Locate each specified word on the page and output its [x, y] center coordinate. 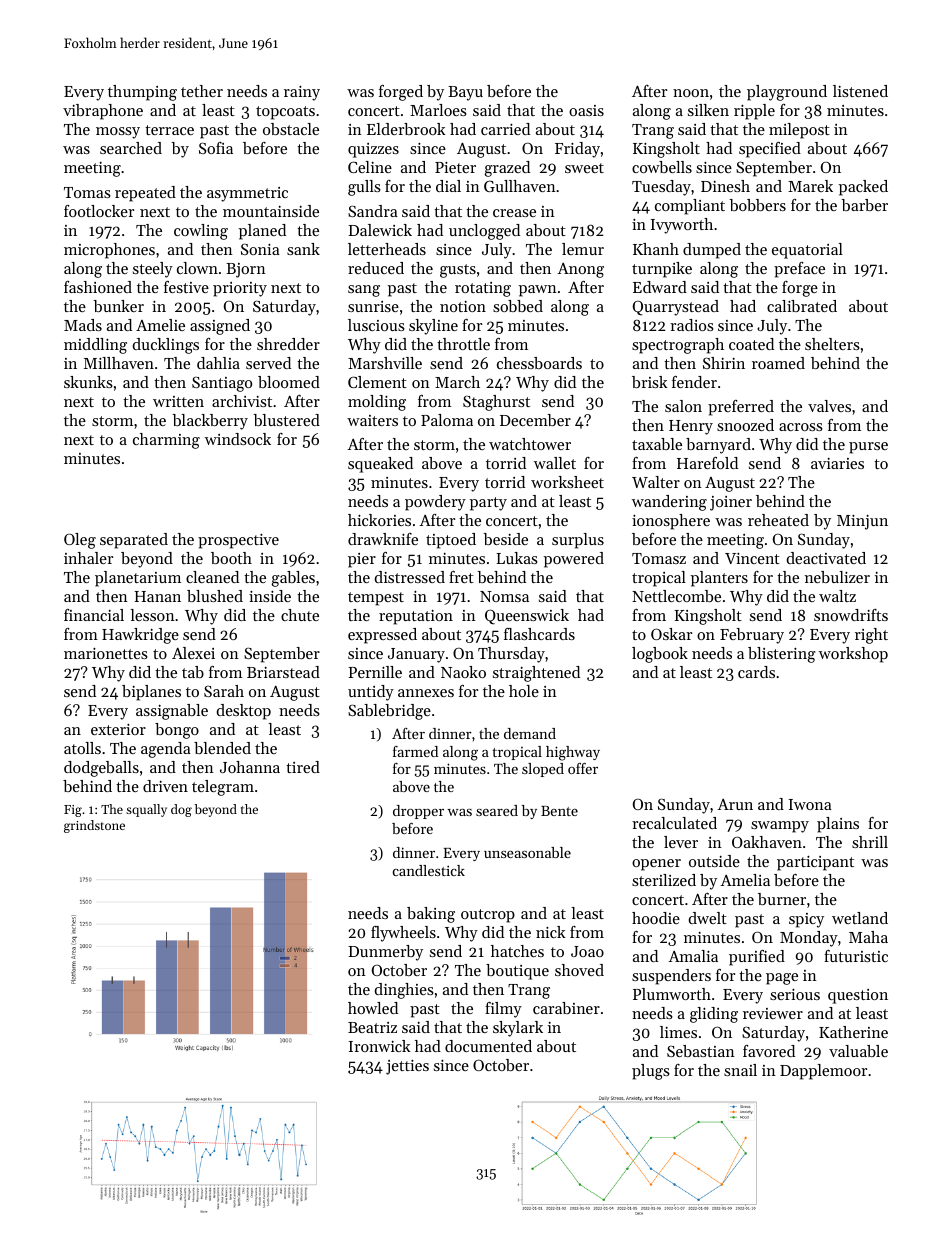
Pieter [455, 167]
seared [497, 810]
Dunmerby [385, 953]
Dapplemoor [823, 1072]
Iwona [810, 804]
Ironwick [379, 1046]
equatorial [807, 251]
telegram [223, 788]
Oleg [80, 541]
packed [863, 188]
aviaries [837, 463]
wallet [555, 463]
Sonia [260, 249]
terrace [169, 130]
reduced [376, 268]
